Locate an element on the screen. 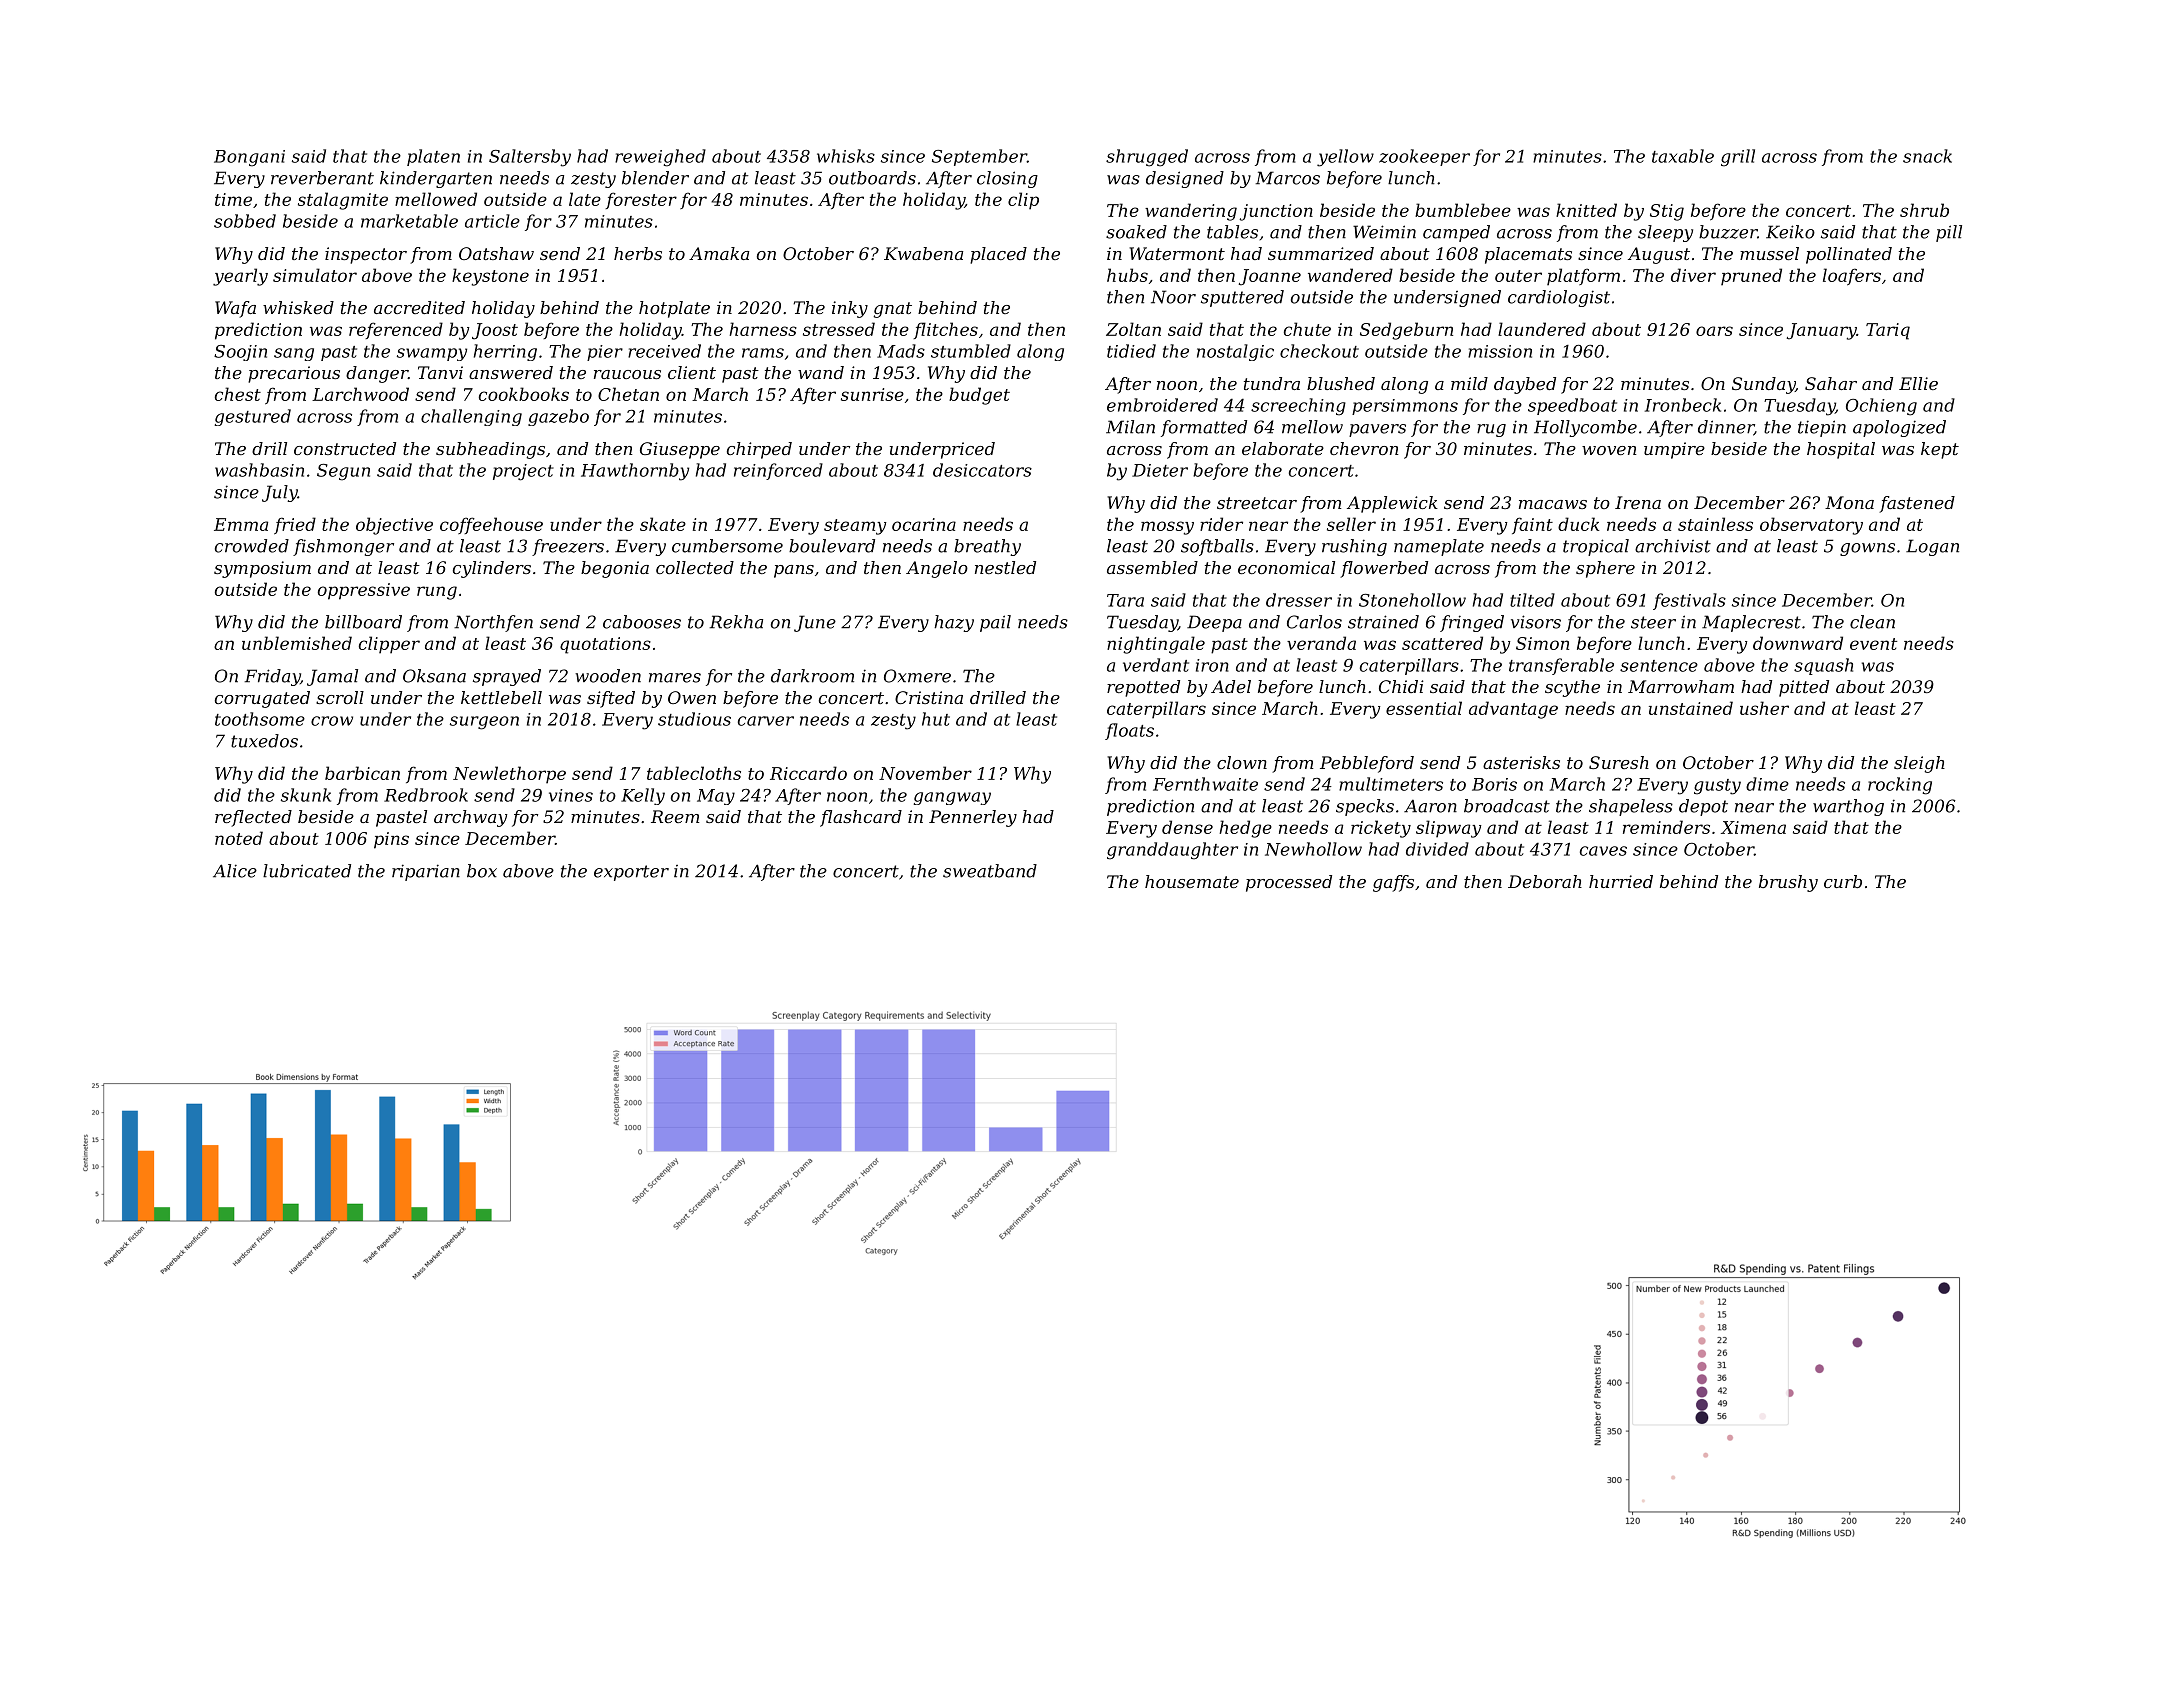 The image size is (2178, 1683). rung is located at coordinates (437, 593).
